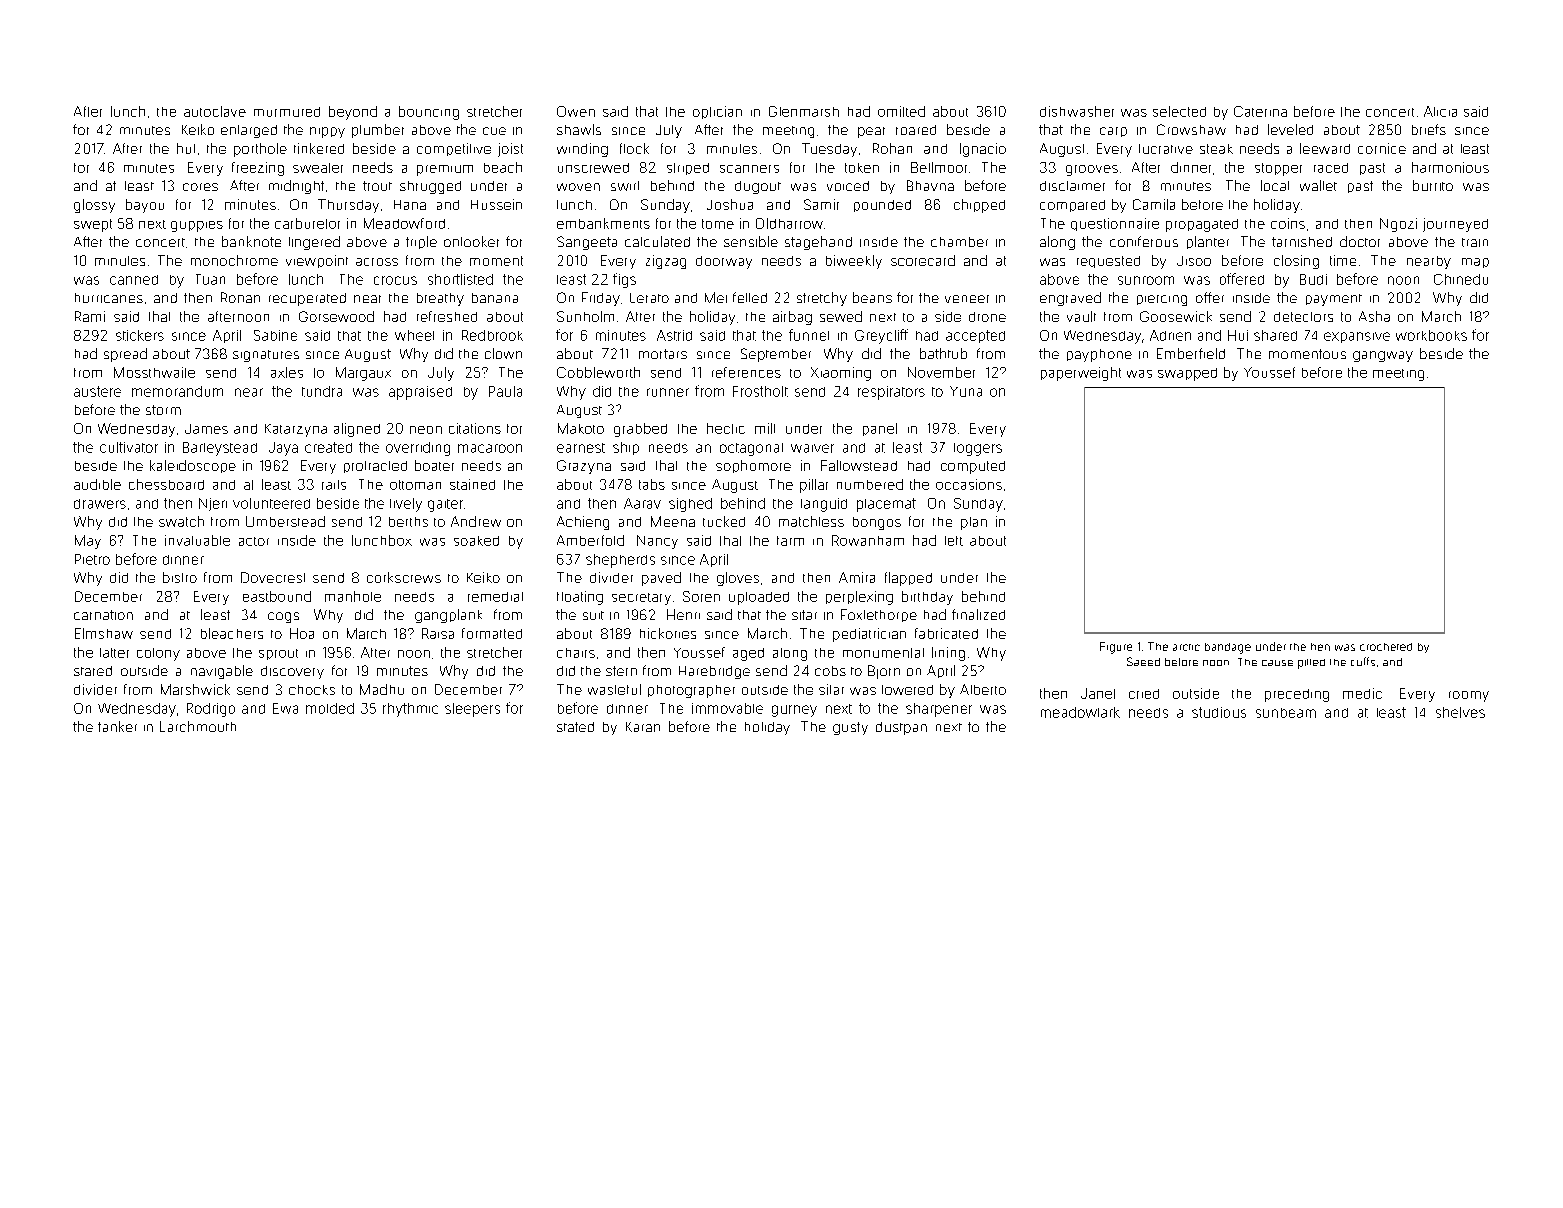 Image resolution: width=1563 pixels, height=1208 pixels. Describe the element at coordinates (1460, 712) in the image. I see `shelves` at that location.
